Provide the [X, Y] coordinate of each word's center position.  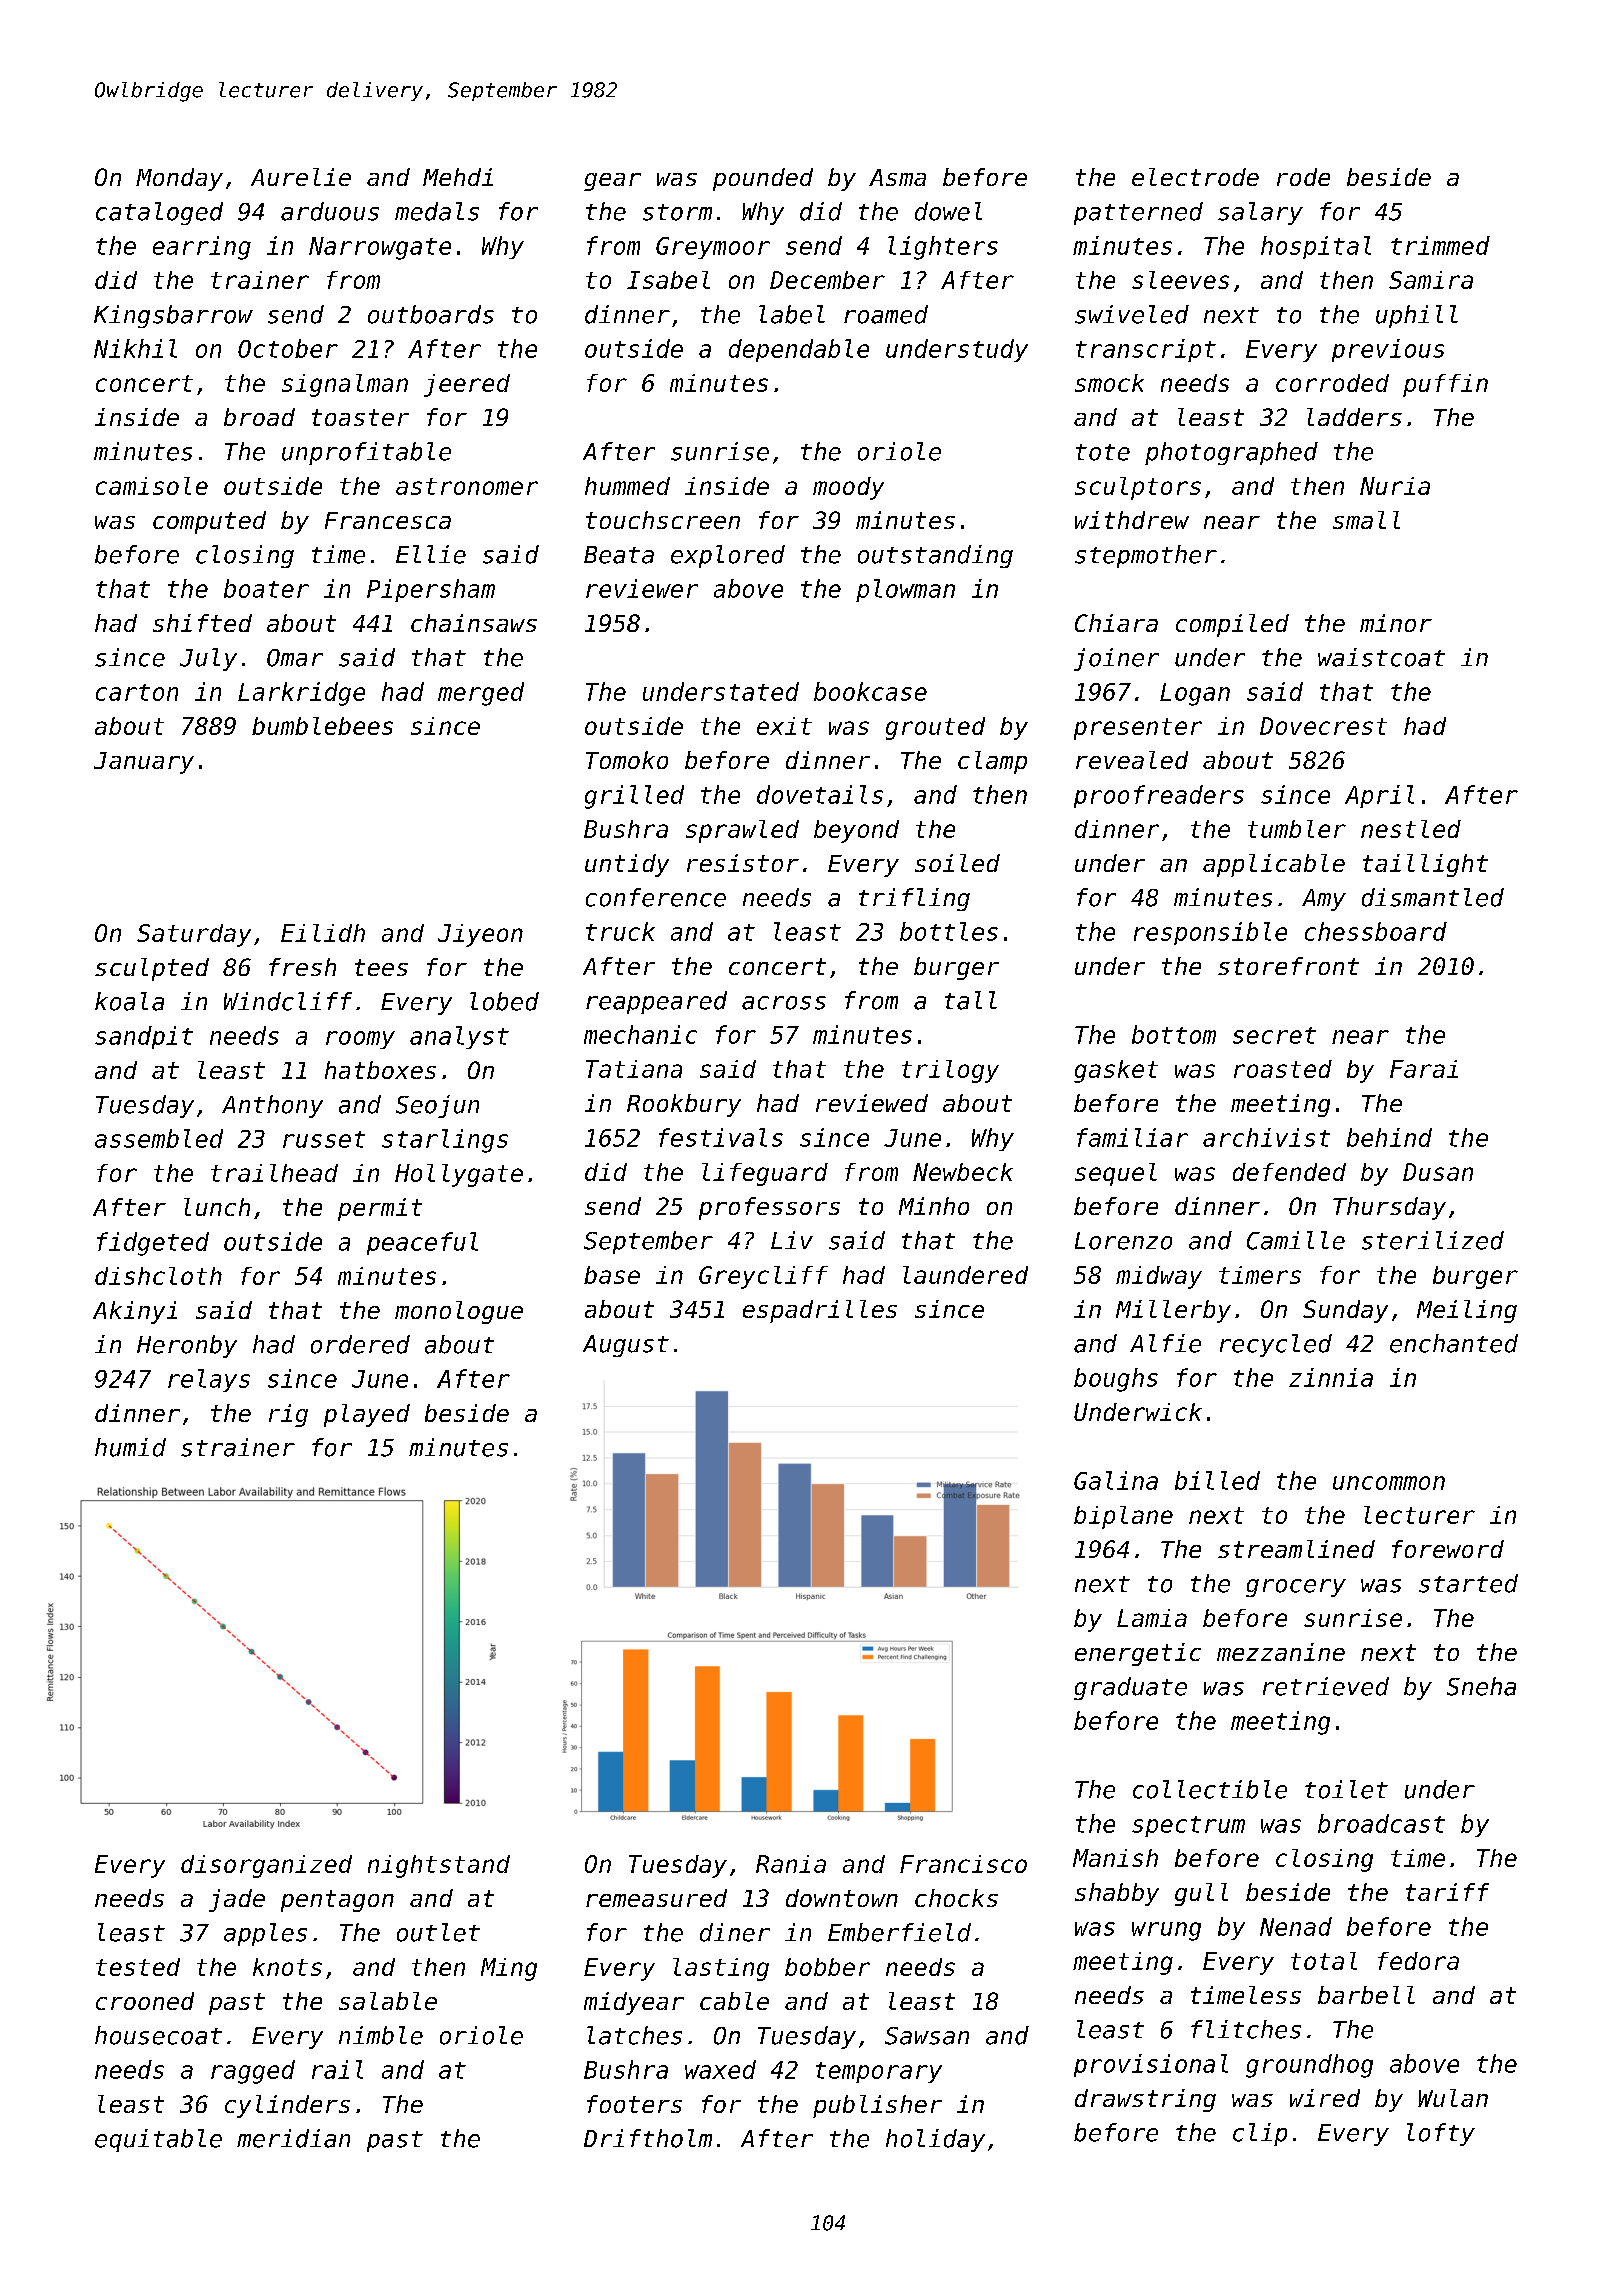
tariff [1447, 1892]
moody [848, 488]
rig [288, 1415]
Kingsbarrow [173, 316]
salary [1260, 213]
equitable [158, 2140]
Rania [791, 1864]
